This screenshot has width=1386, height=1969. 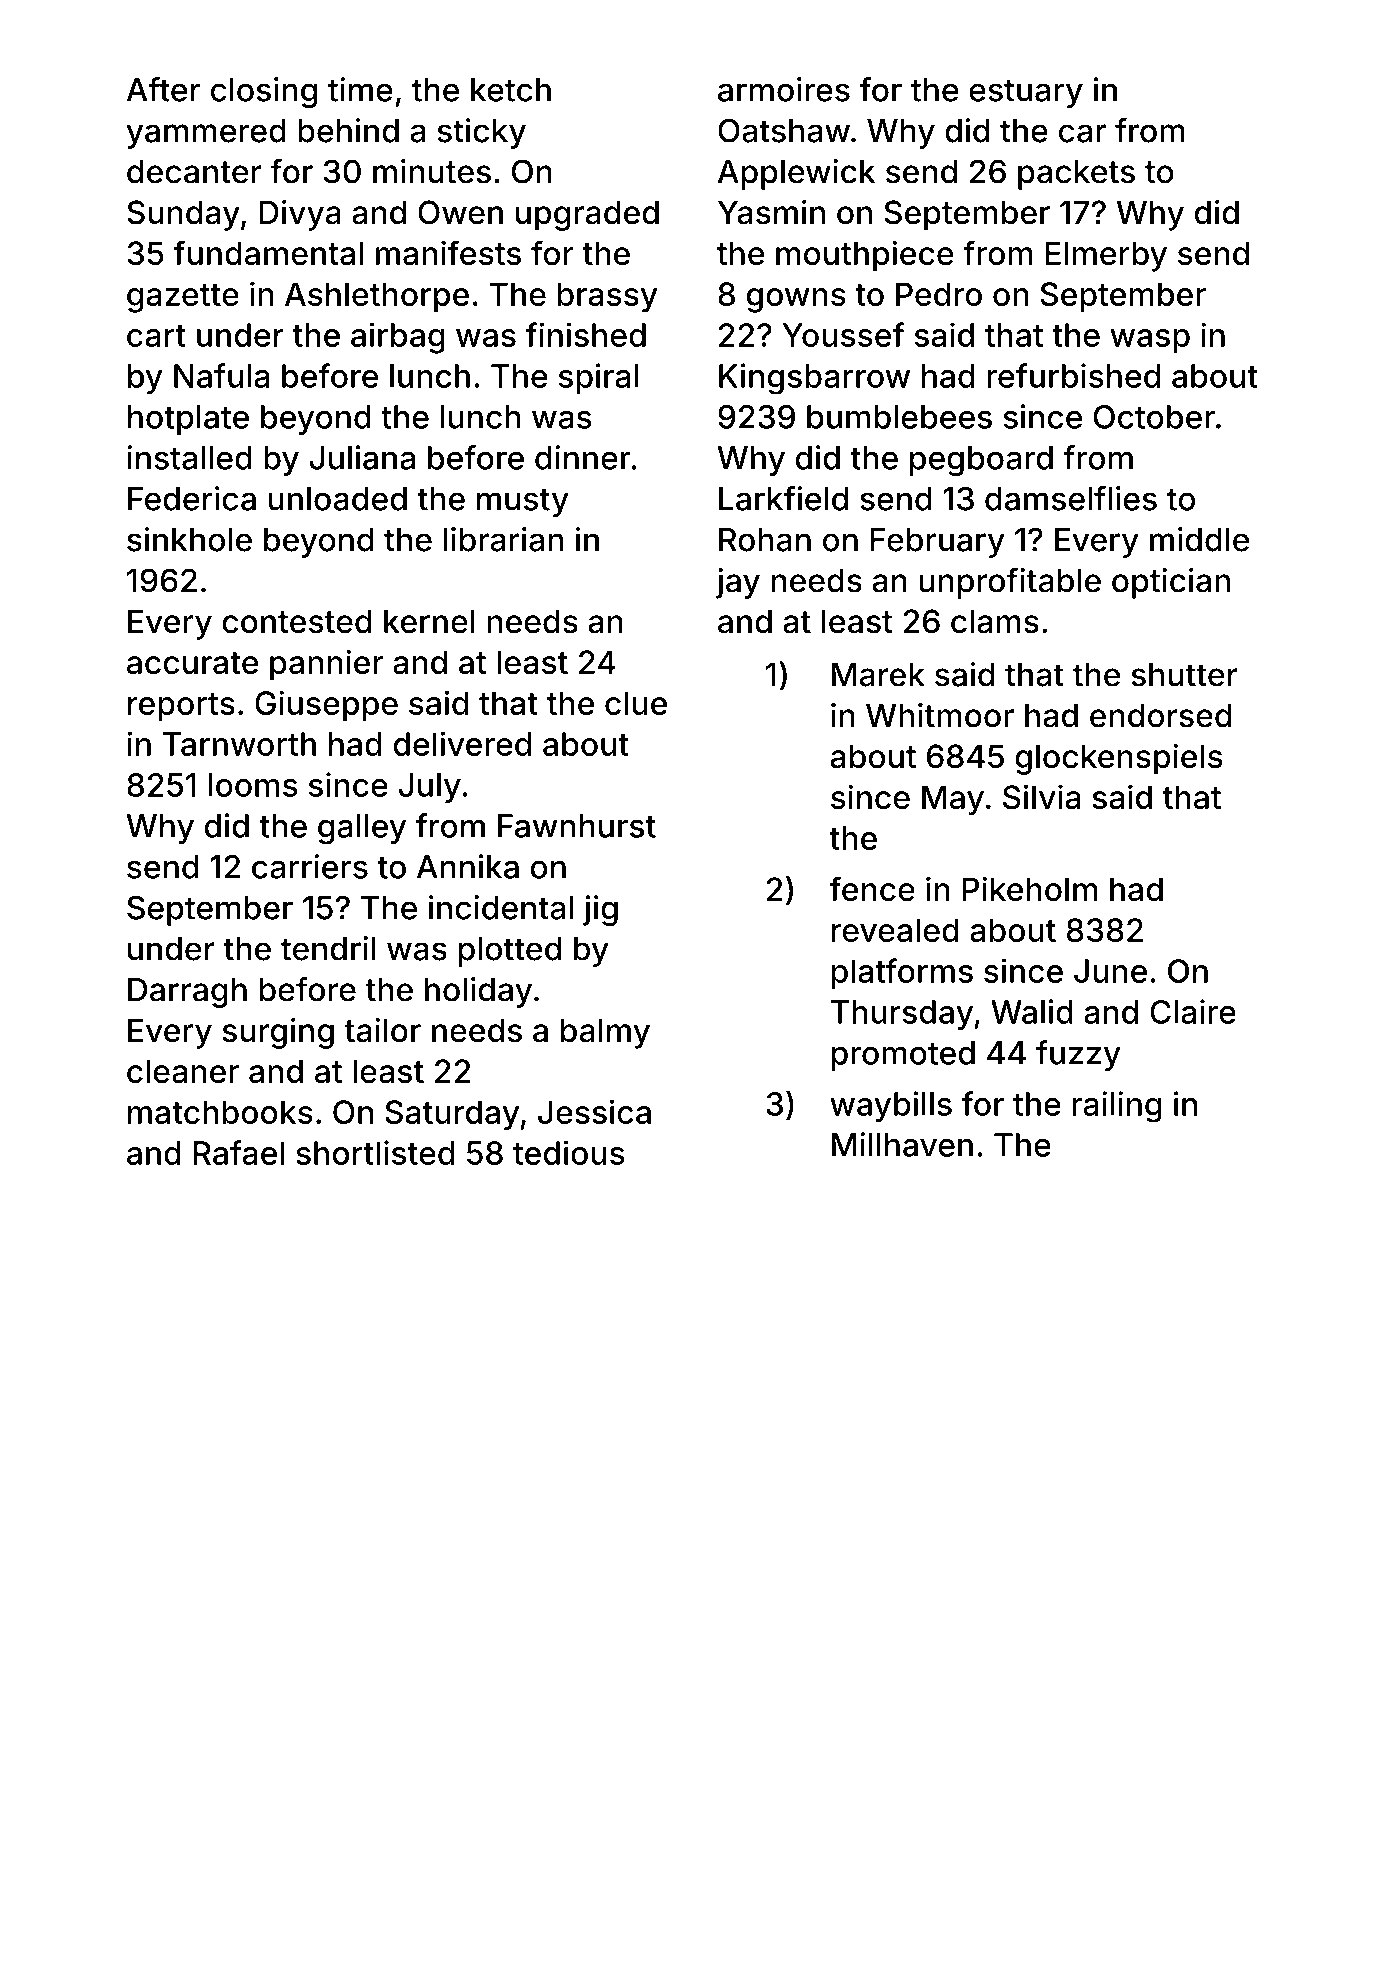 What do you see at coordinates (587, 215) in the screenshot?
I see `upgraded` at bounding box center [587, 215].
